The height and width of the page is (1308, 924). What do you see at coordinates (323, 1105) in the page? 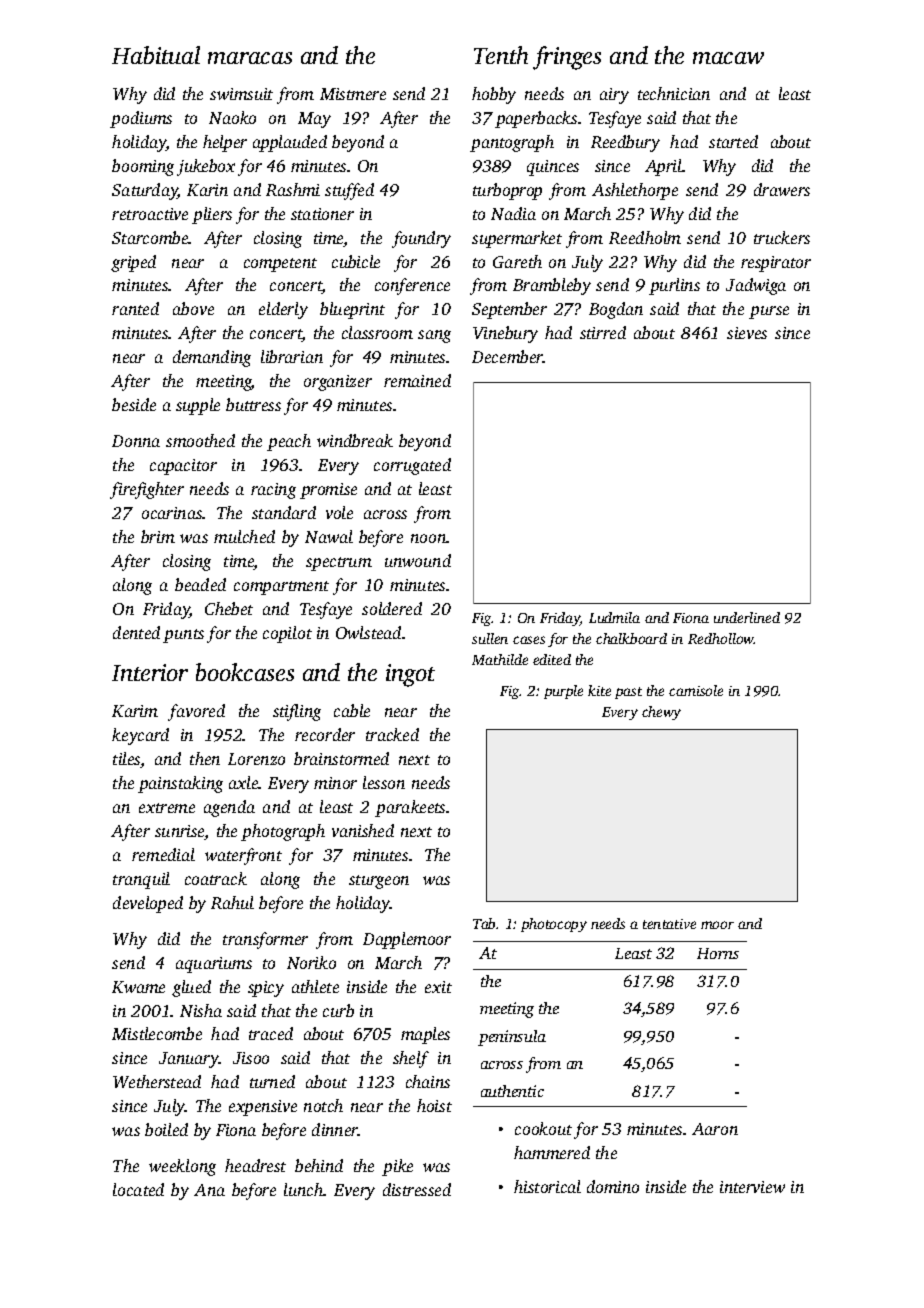
I see `notch` at bounding box center [323, 1105].
